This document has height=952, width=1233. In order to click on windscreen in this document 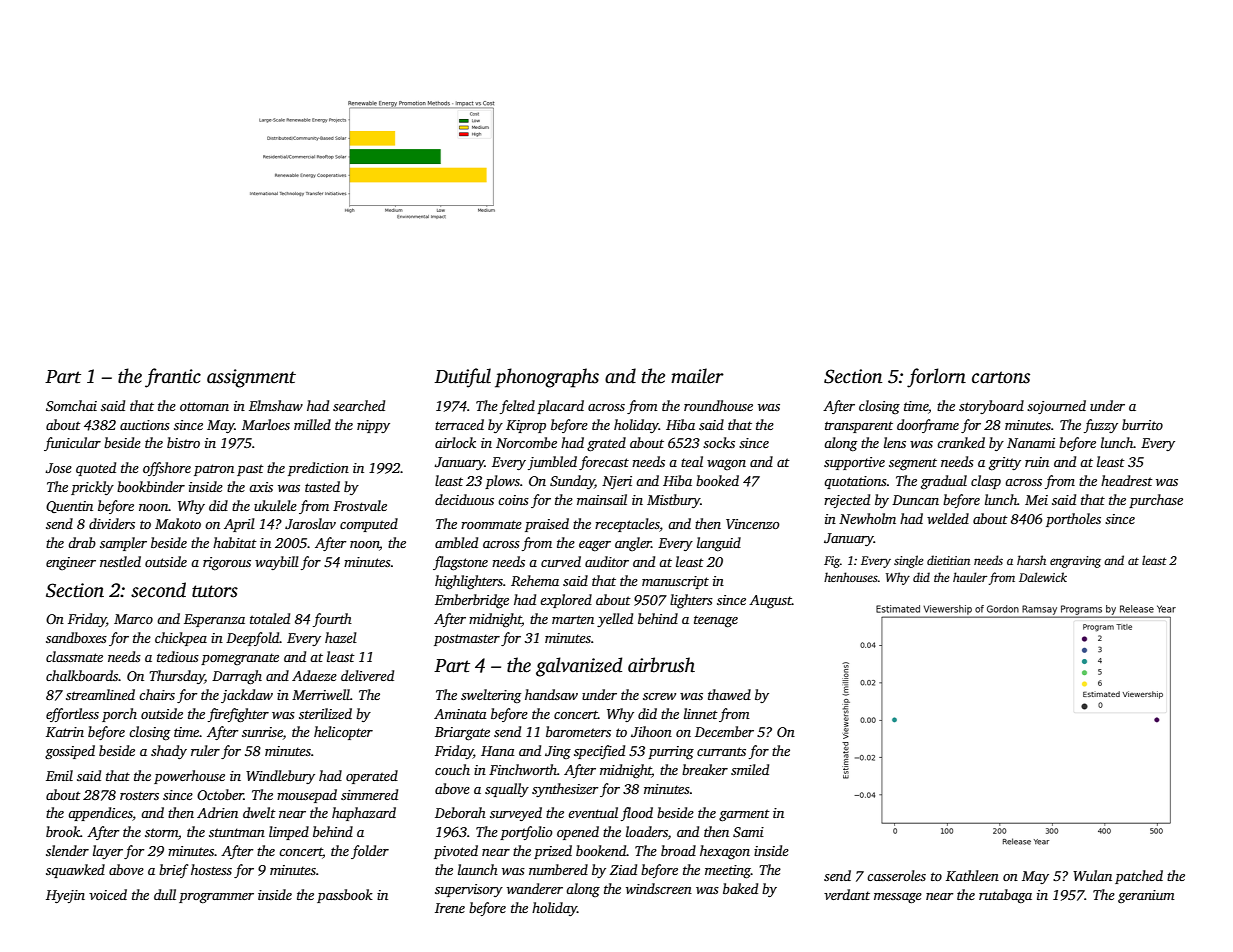, I will do `click(659, 888)`.
